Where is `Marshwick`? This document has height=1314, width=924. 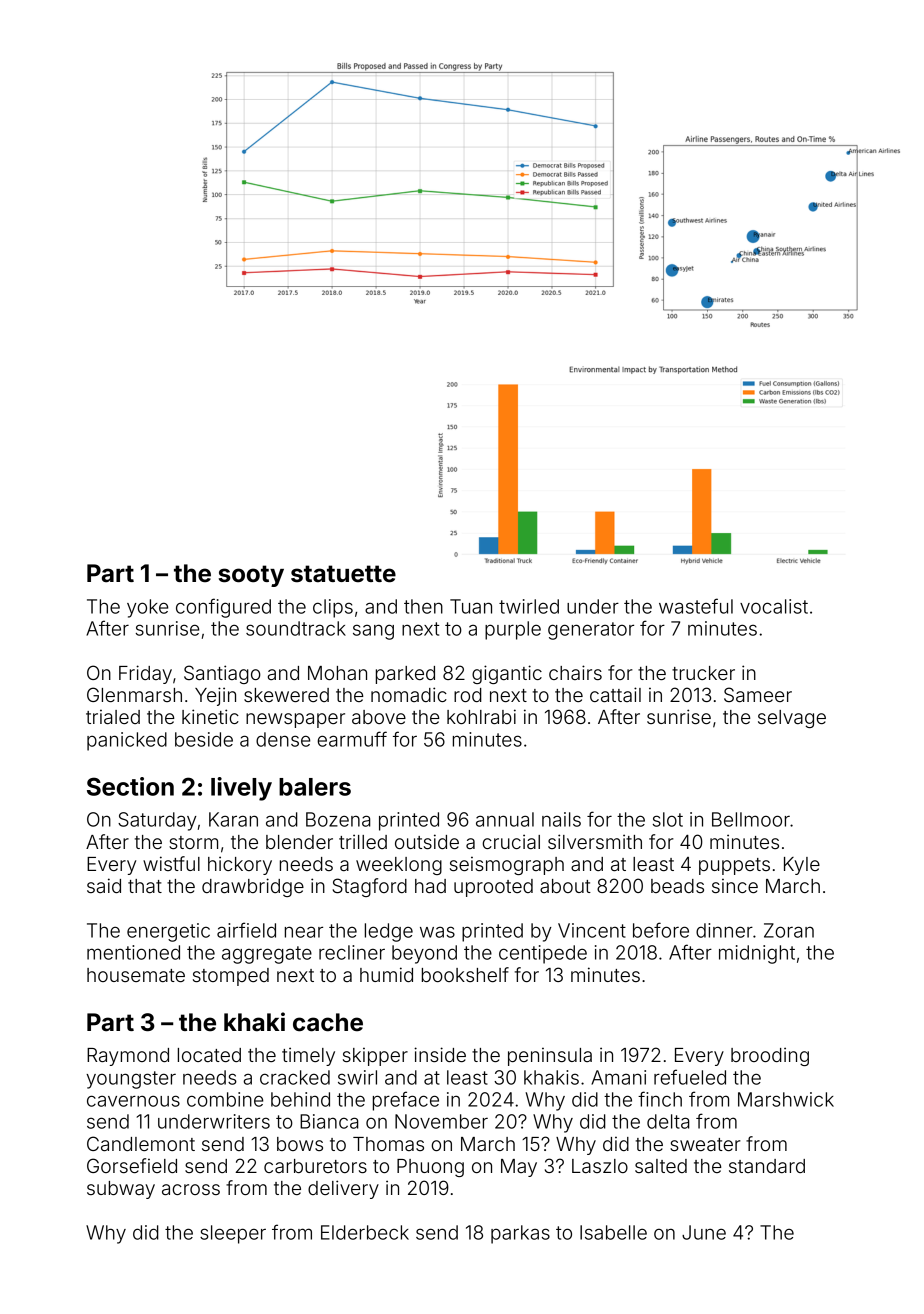
Marshwick is located at coordinates (786, 1099).
